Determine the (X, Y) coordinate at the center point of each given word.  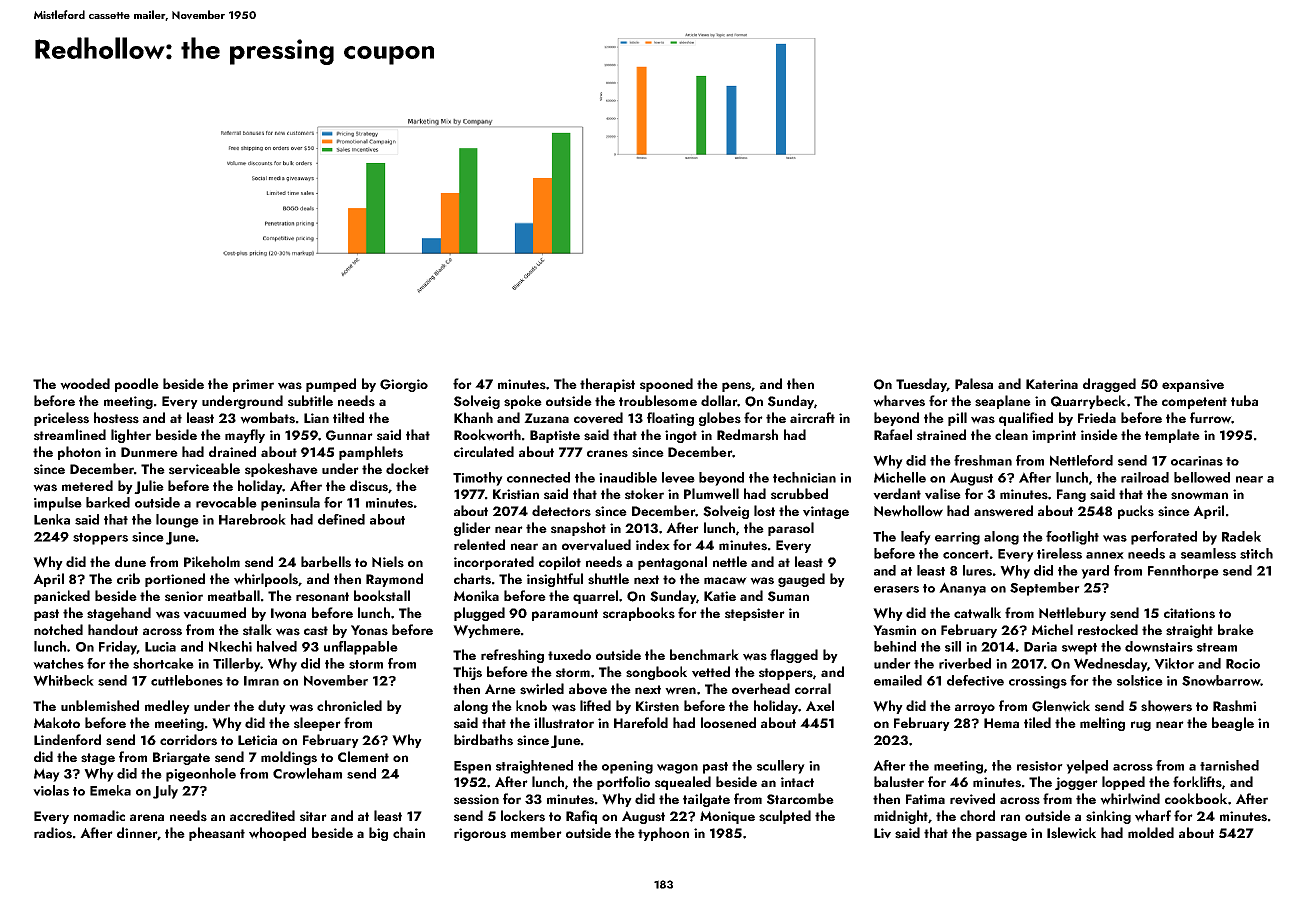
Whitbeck (63, 680)
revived (972, 799)
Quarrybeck (1088, 402)
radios (53, 833)
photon (79, 453)
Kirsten (657, 706)
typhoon (663, 834)
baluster (899, 782)
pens (736, 387)
